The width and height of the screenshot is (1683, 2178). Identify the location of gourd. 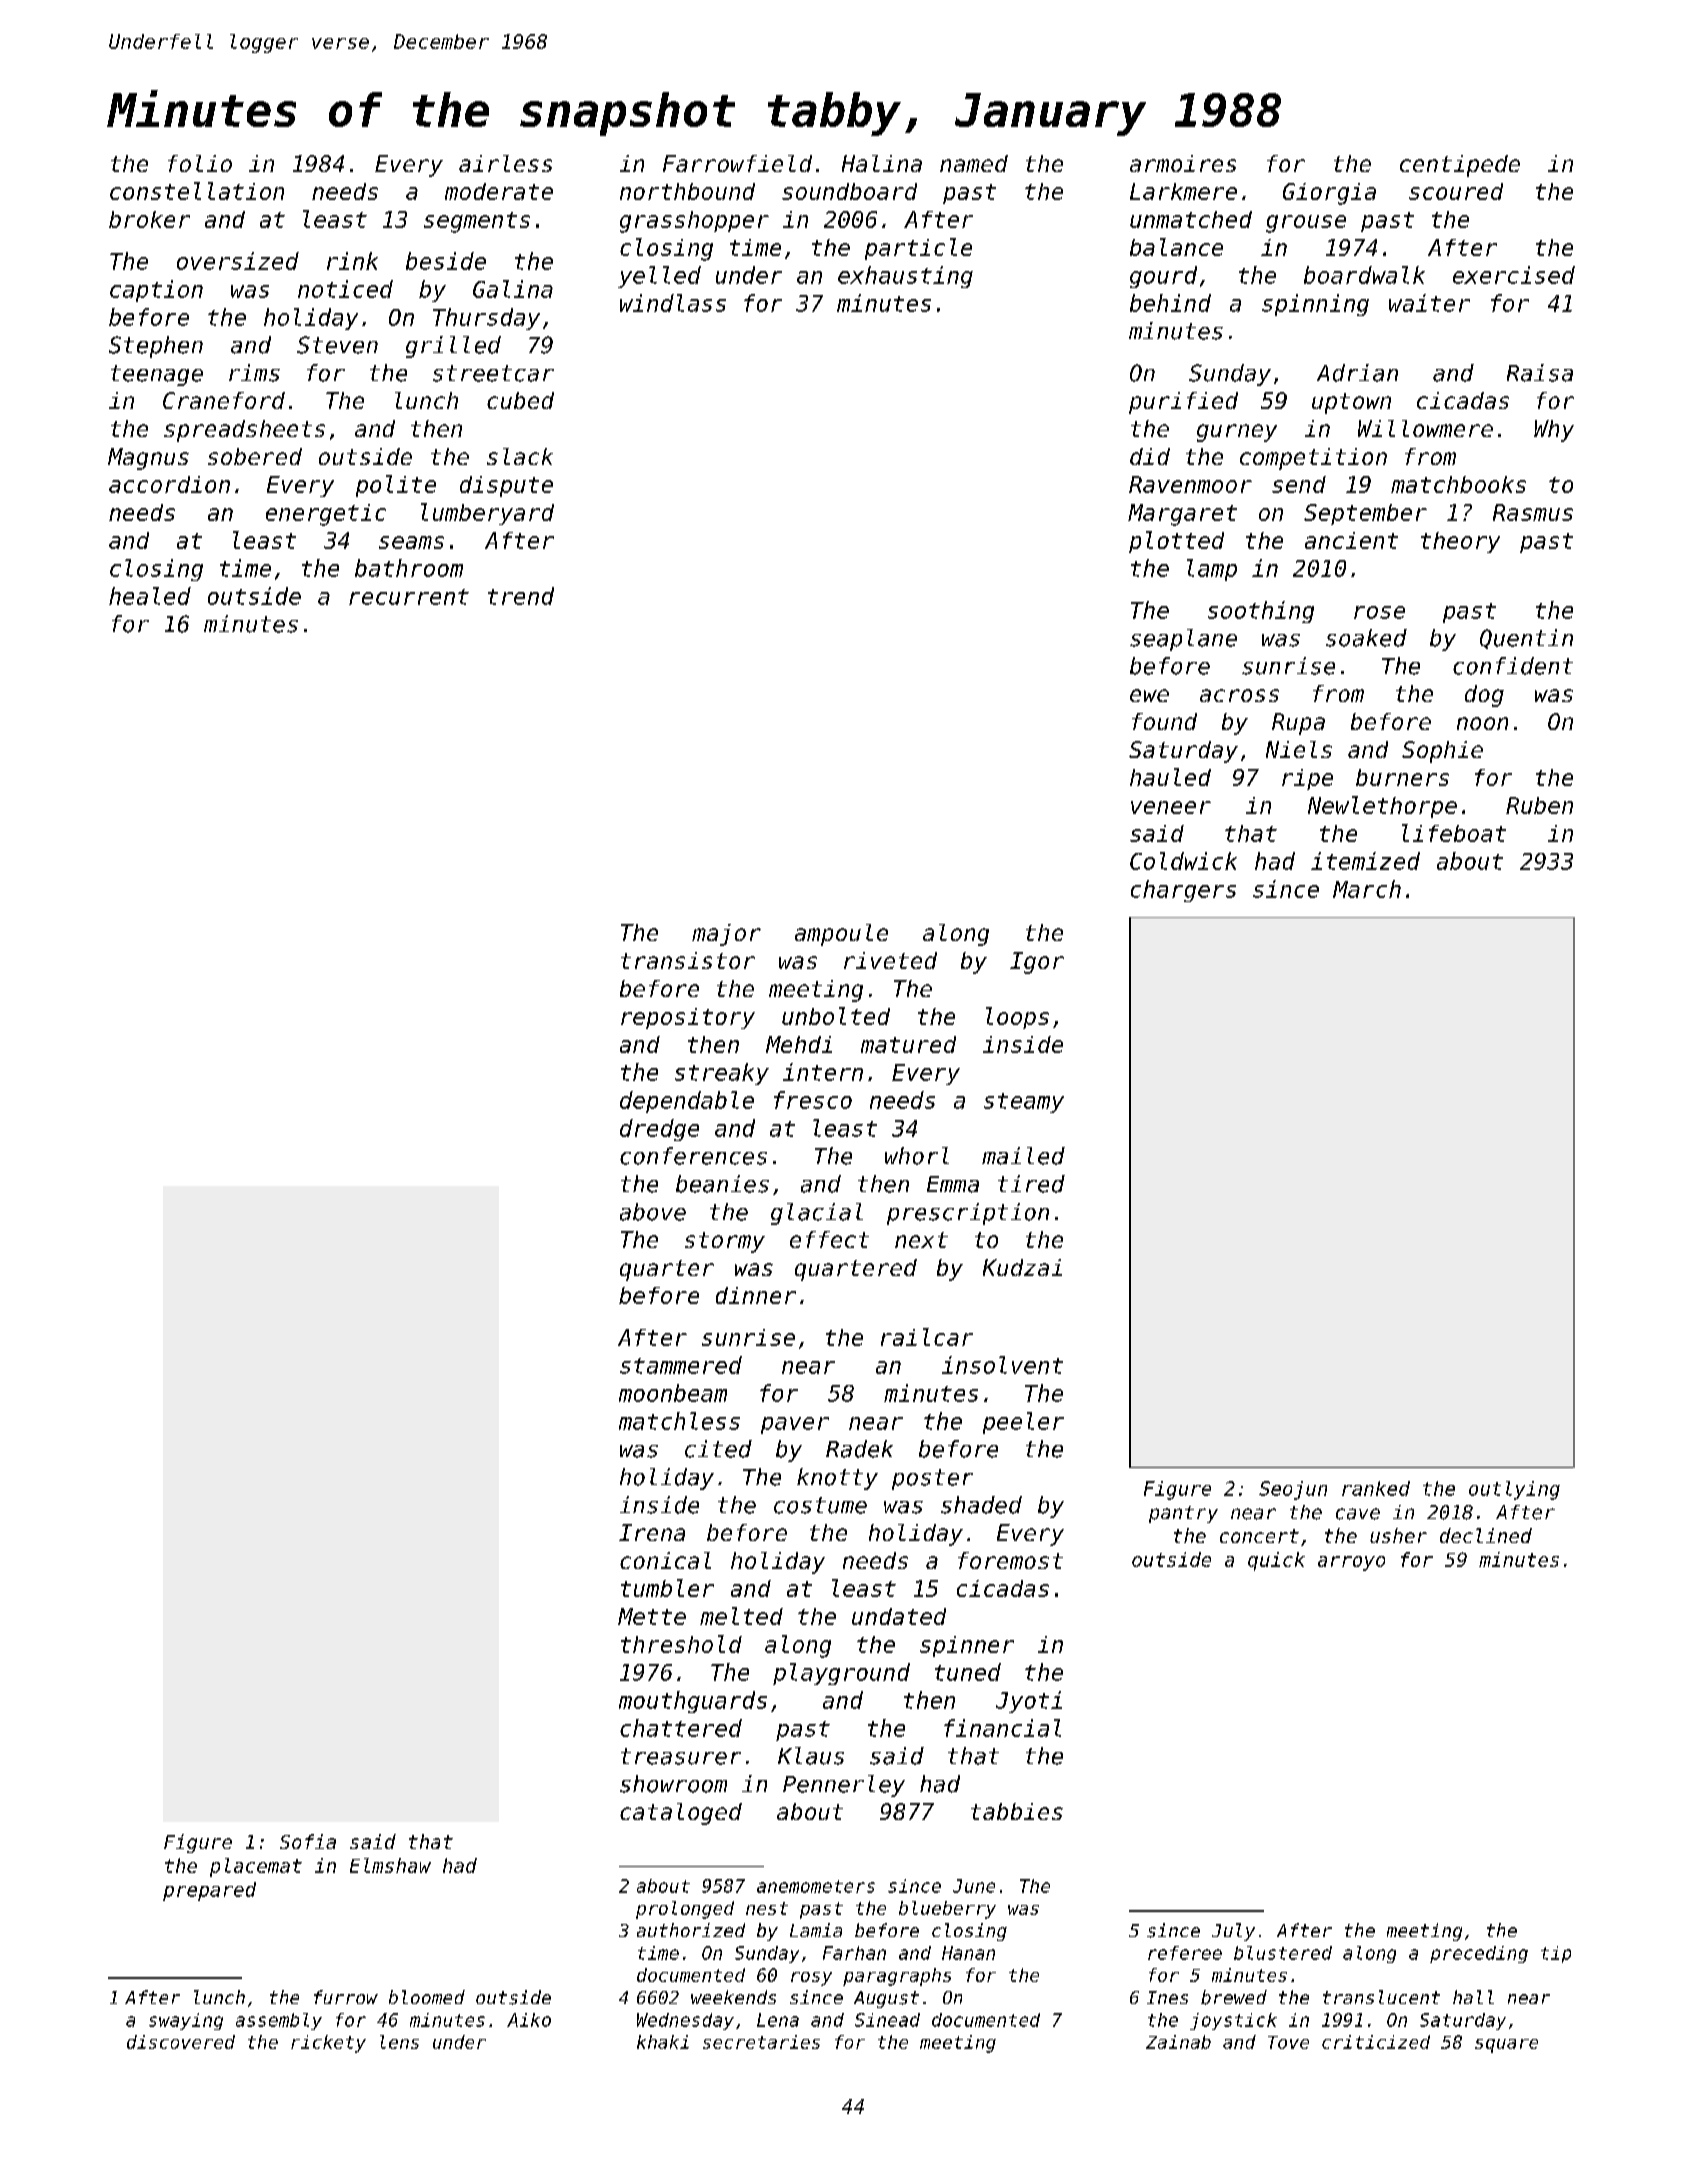
(1163, 277).
